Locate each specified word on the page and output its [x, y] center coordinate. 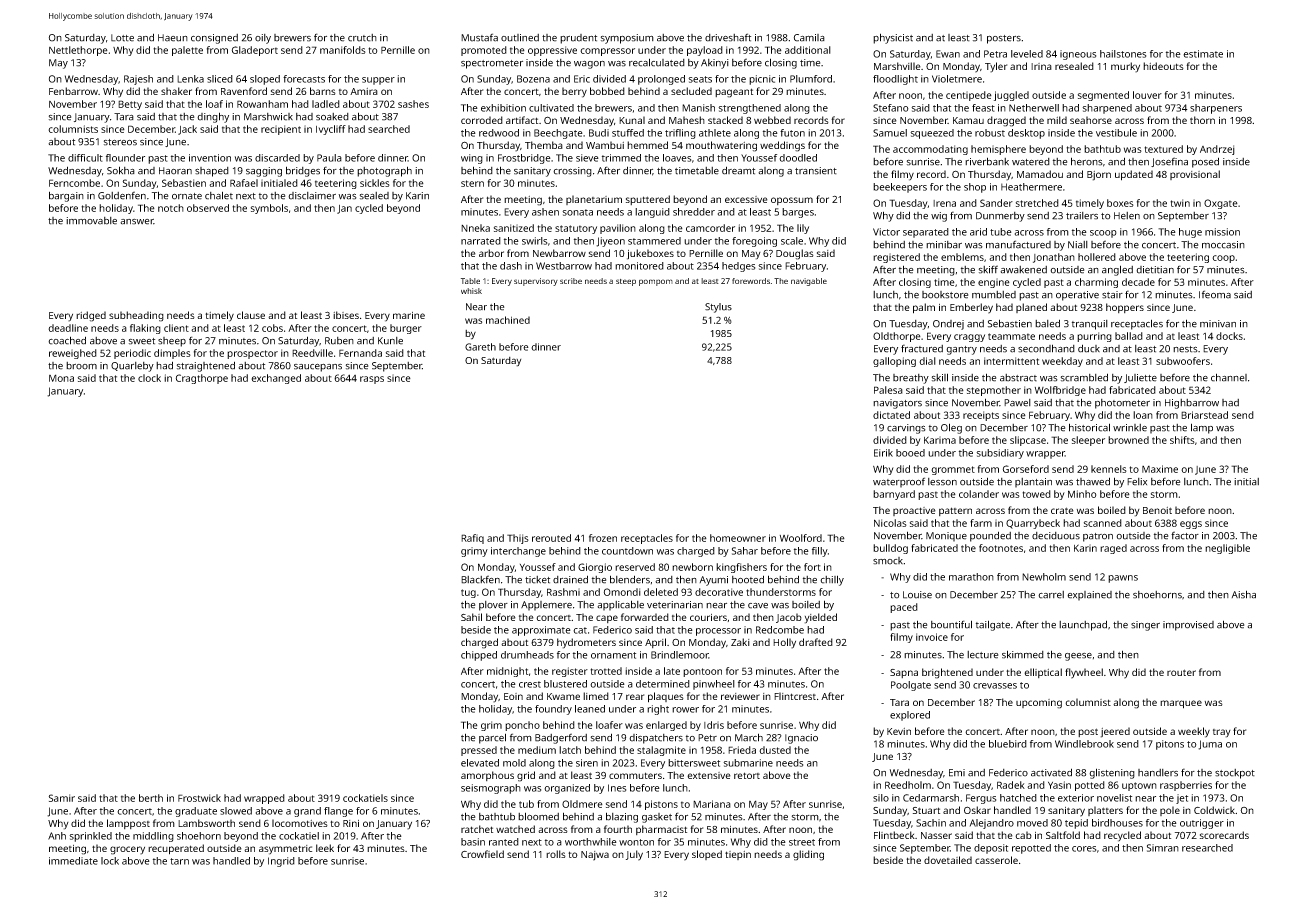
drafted [816, 642]
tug [468, 593]
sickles [375, 183]
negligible [1227, 549]
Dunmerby [1000, 217]
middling [153, 837]
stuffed [628, 133]
